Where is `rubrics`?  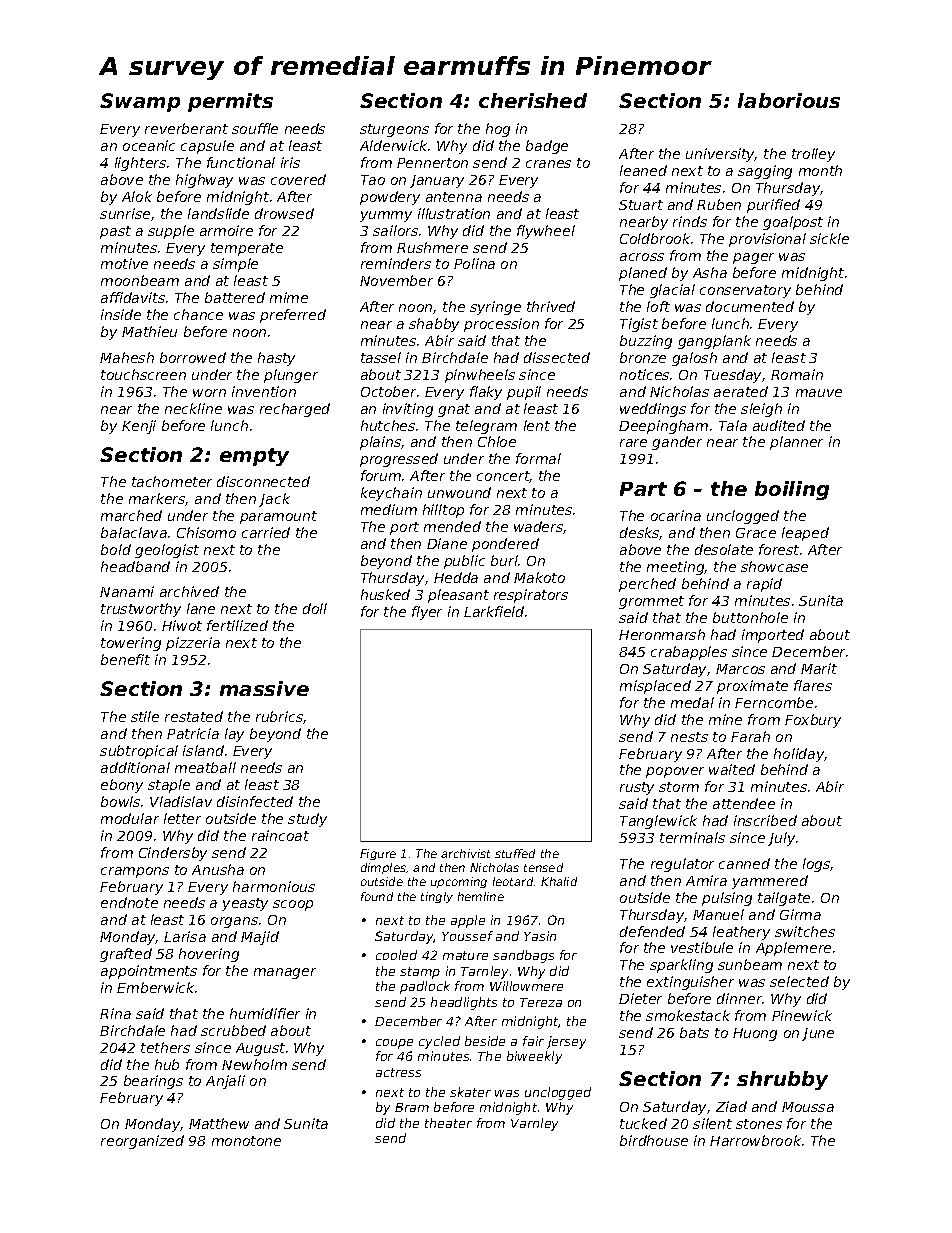 rubrics is located at coordinates (279, 716).
